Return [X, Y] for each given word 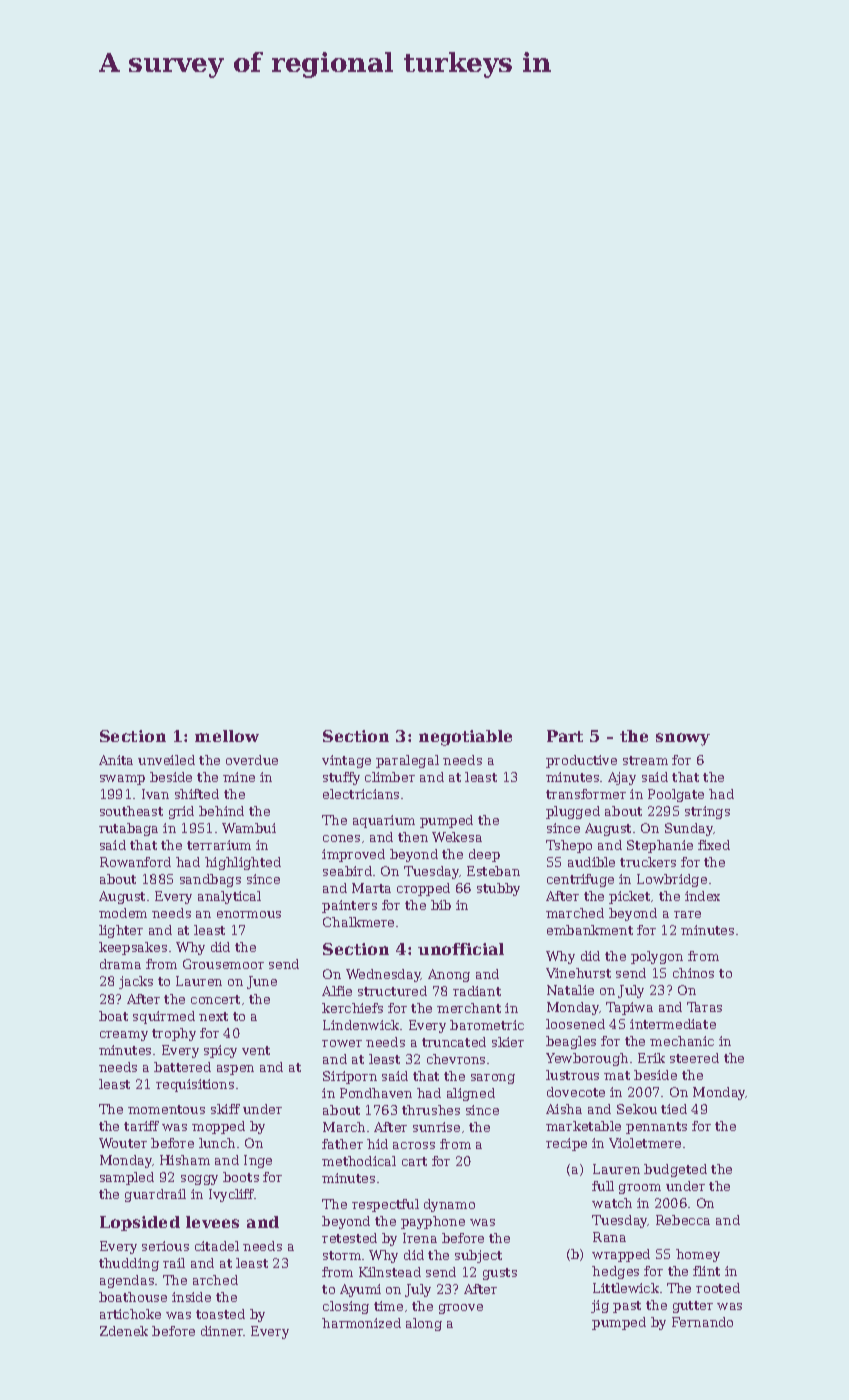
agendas [127, 1281]
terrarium [219, 845]
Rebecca [683, 1220]
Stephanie [660, 846]
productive [581, 761]
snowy [683, 739]
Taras [704, 1007]
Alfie [337, 991]
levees [212, 1222]
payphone [433, 1222]
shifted [197, 794]
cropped [423, 889]
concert [215, 999]
